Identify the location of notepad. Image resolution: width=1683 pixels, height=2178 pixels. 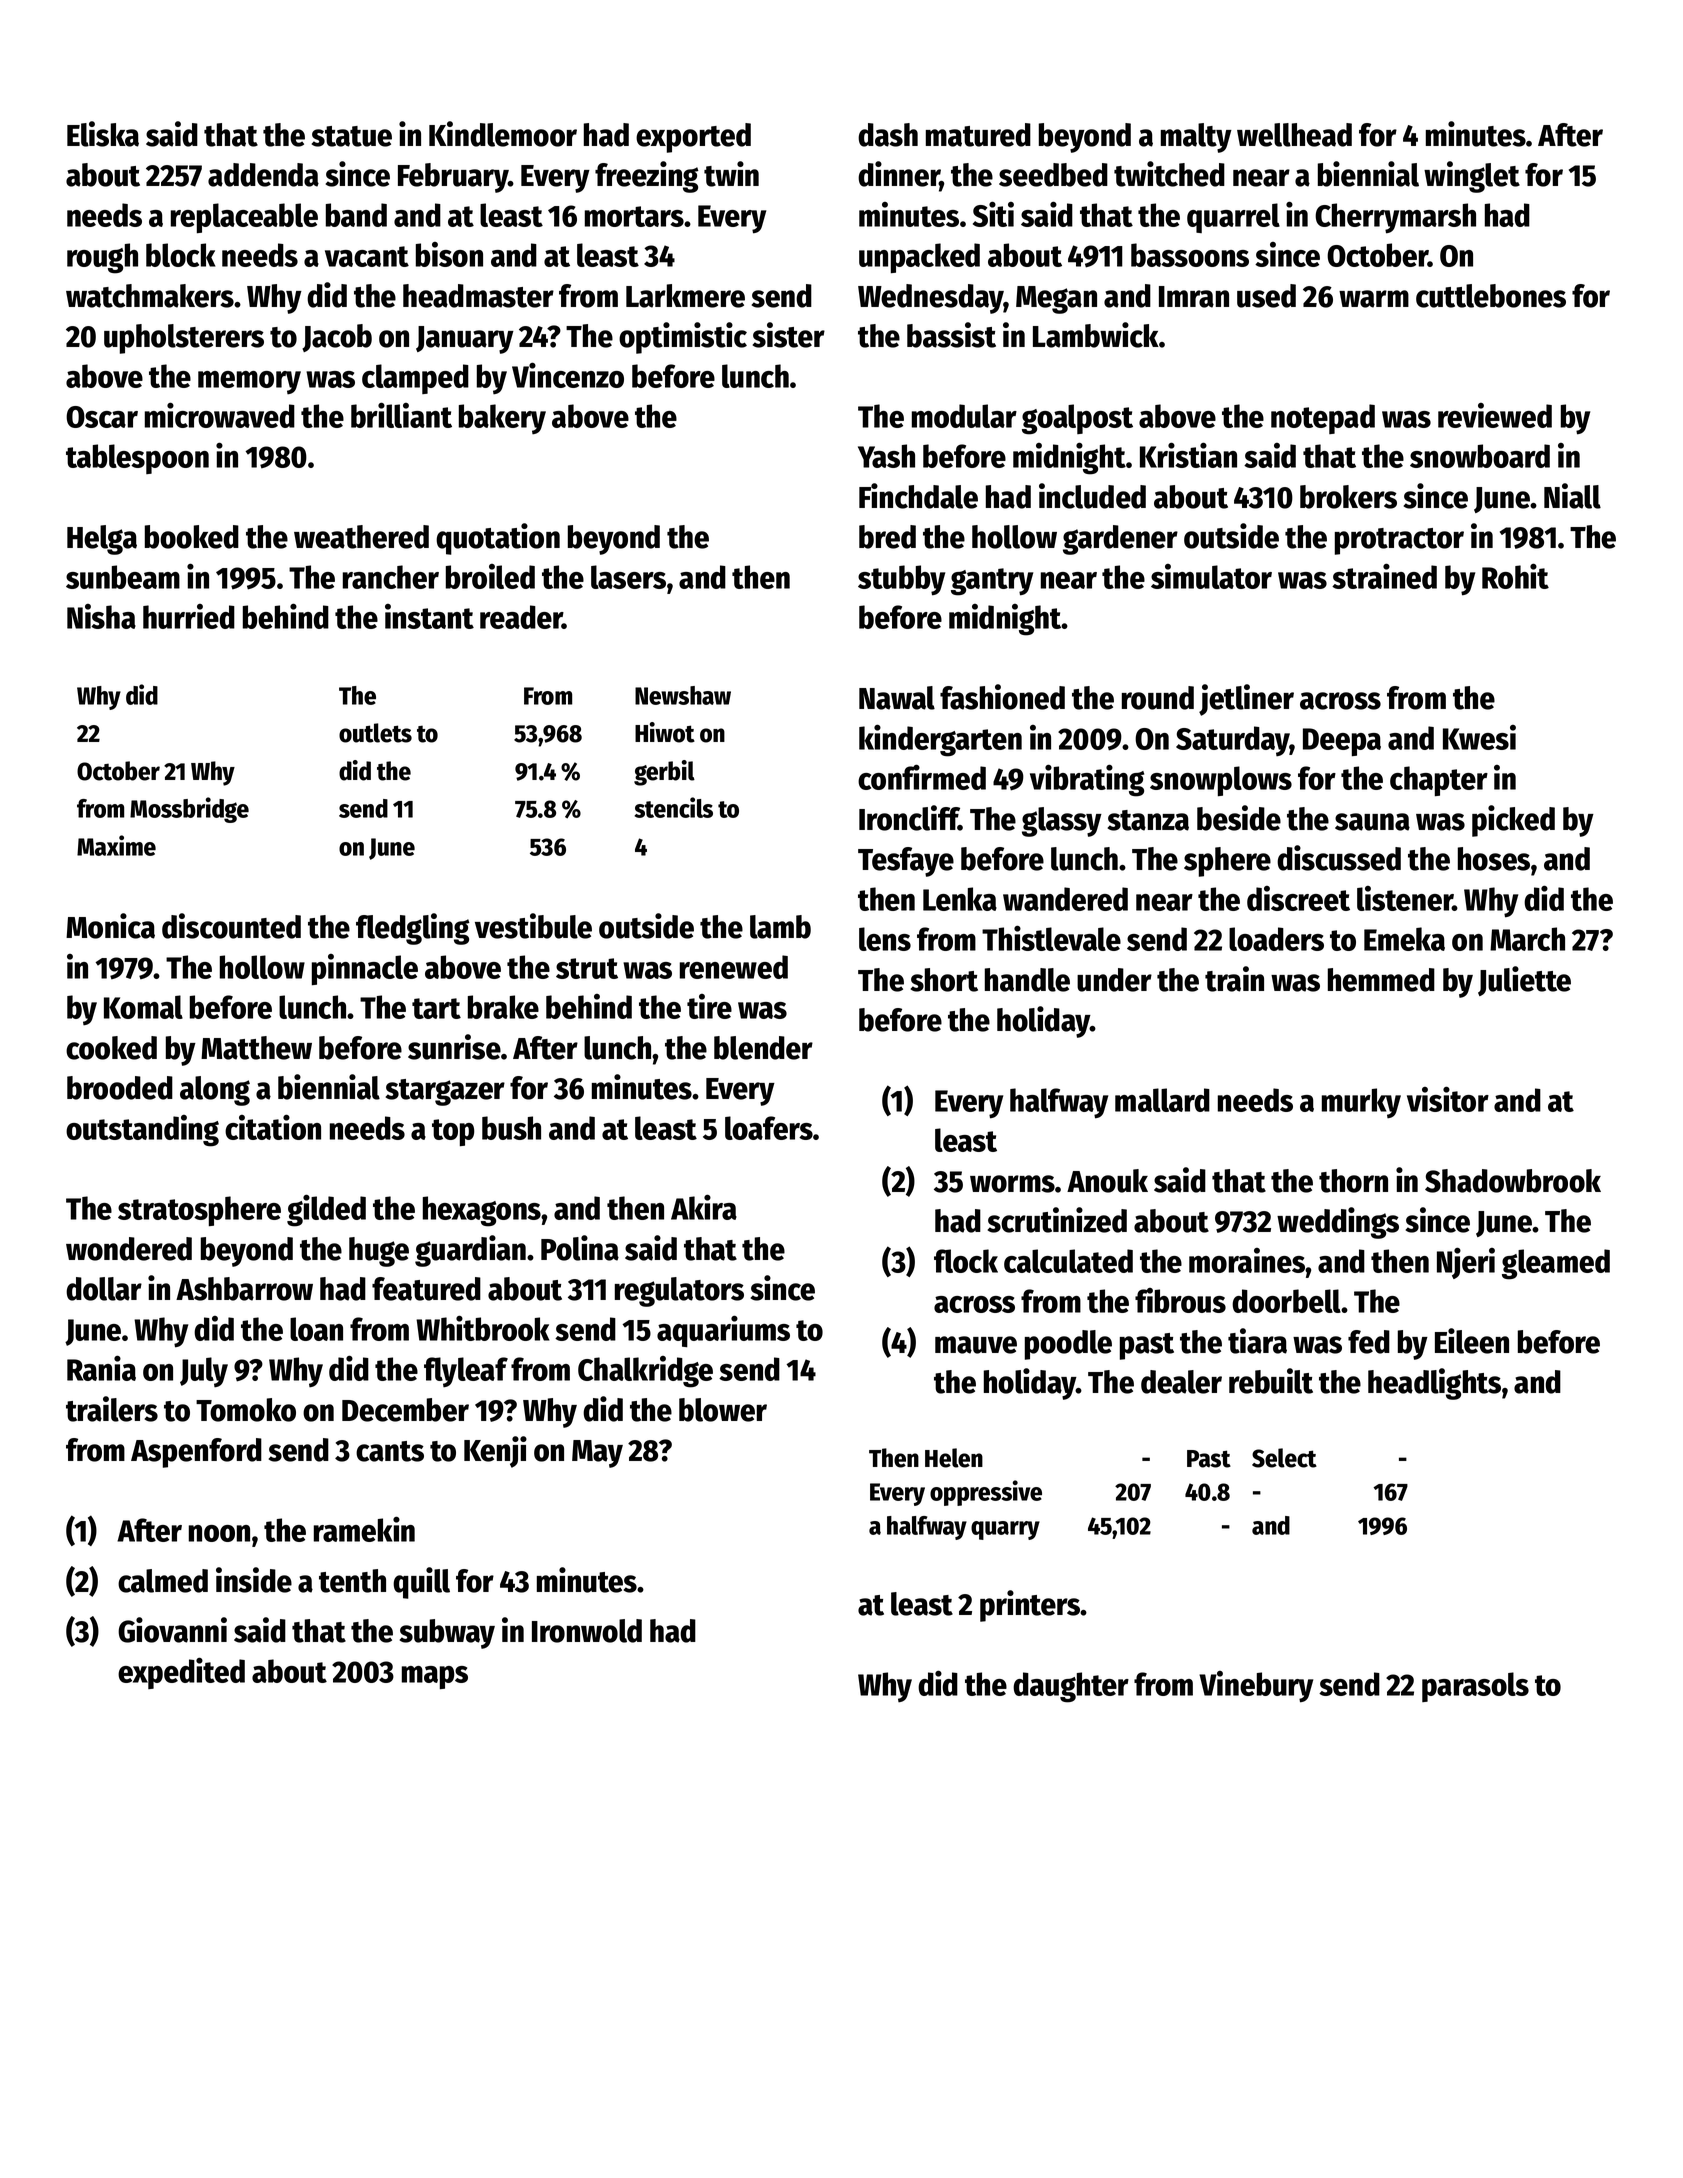
(1323, 419).
